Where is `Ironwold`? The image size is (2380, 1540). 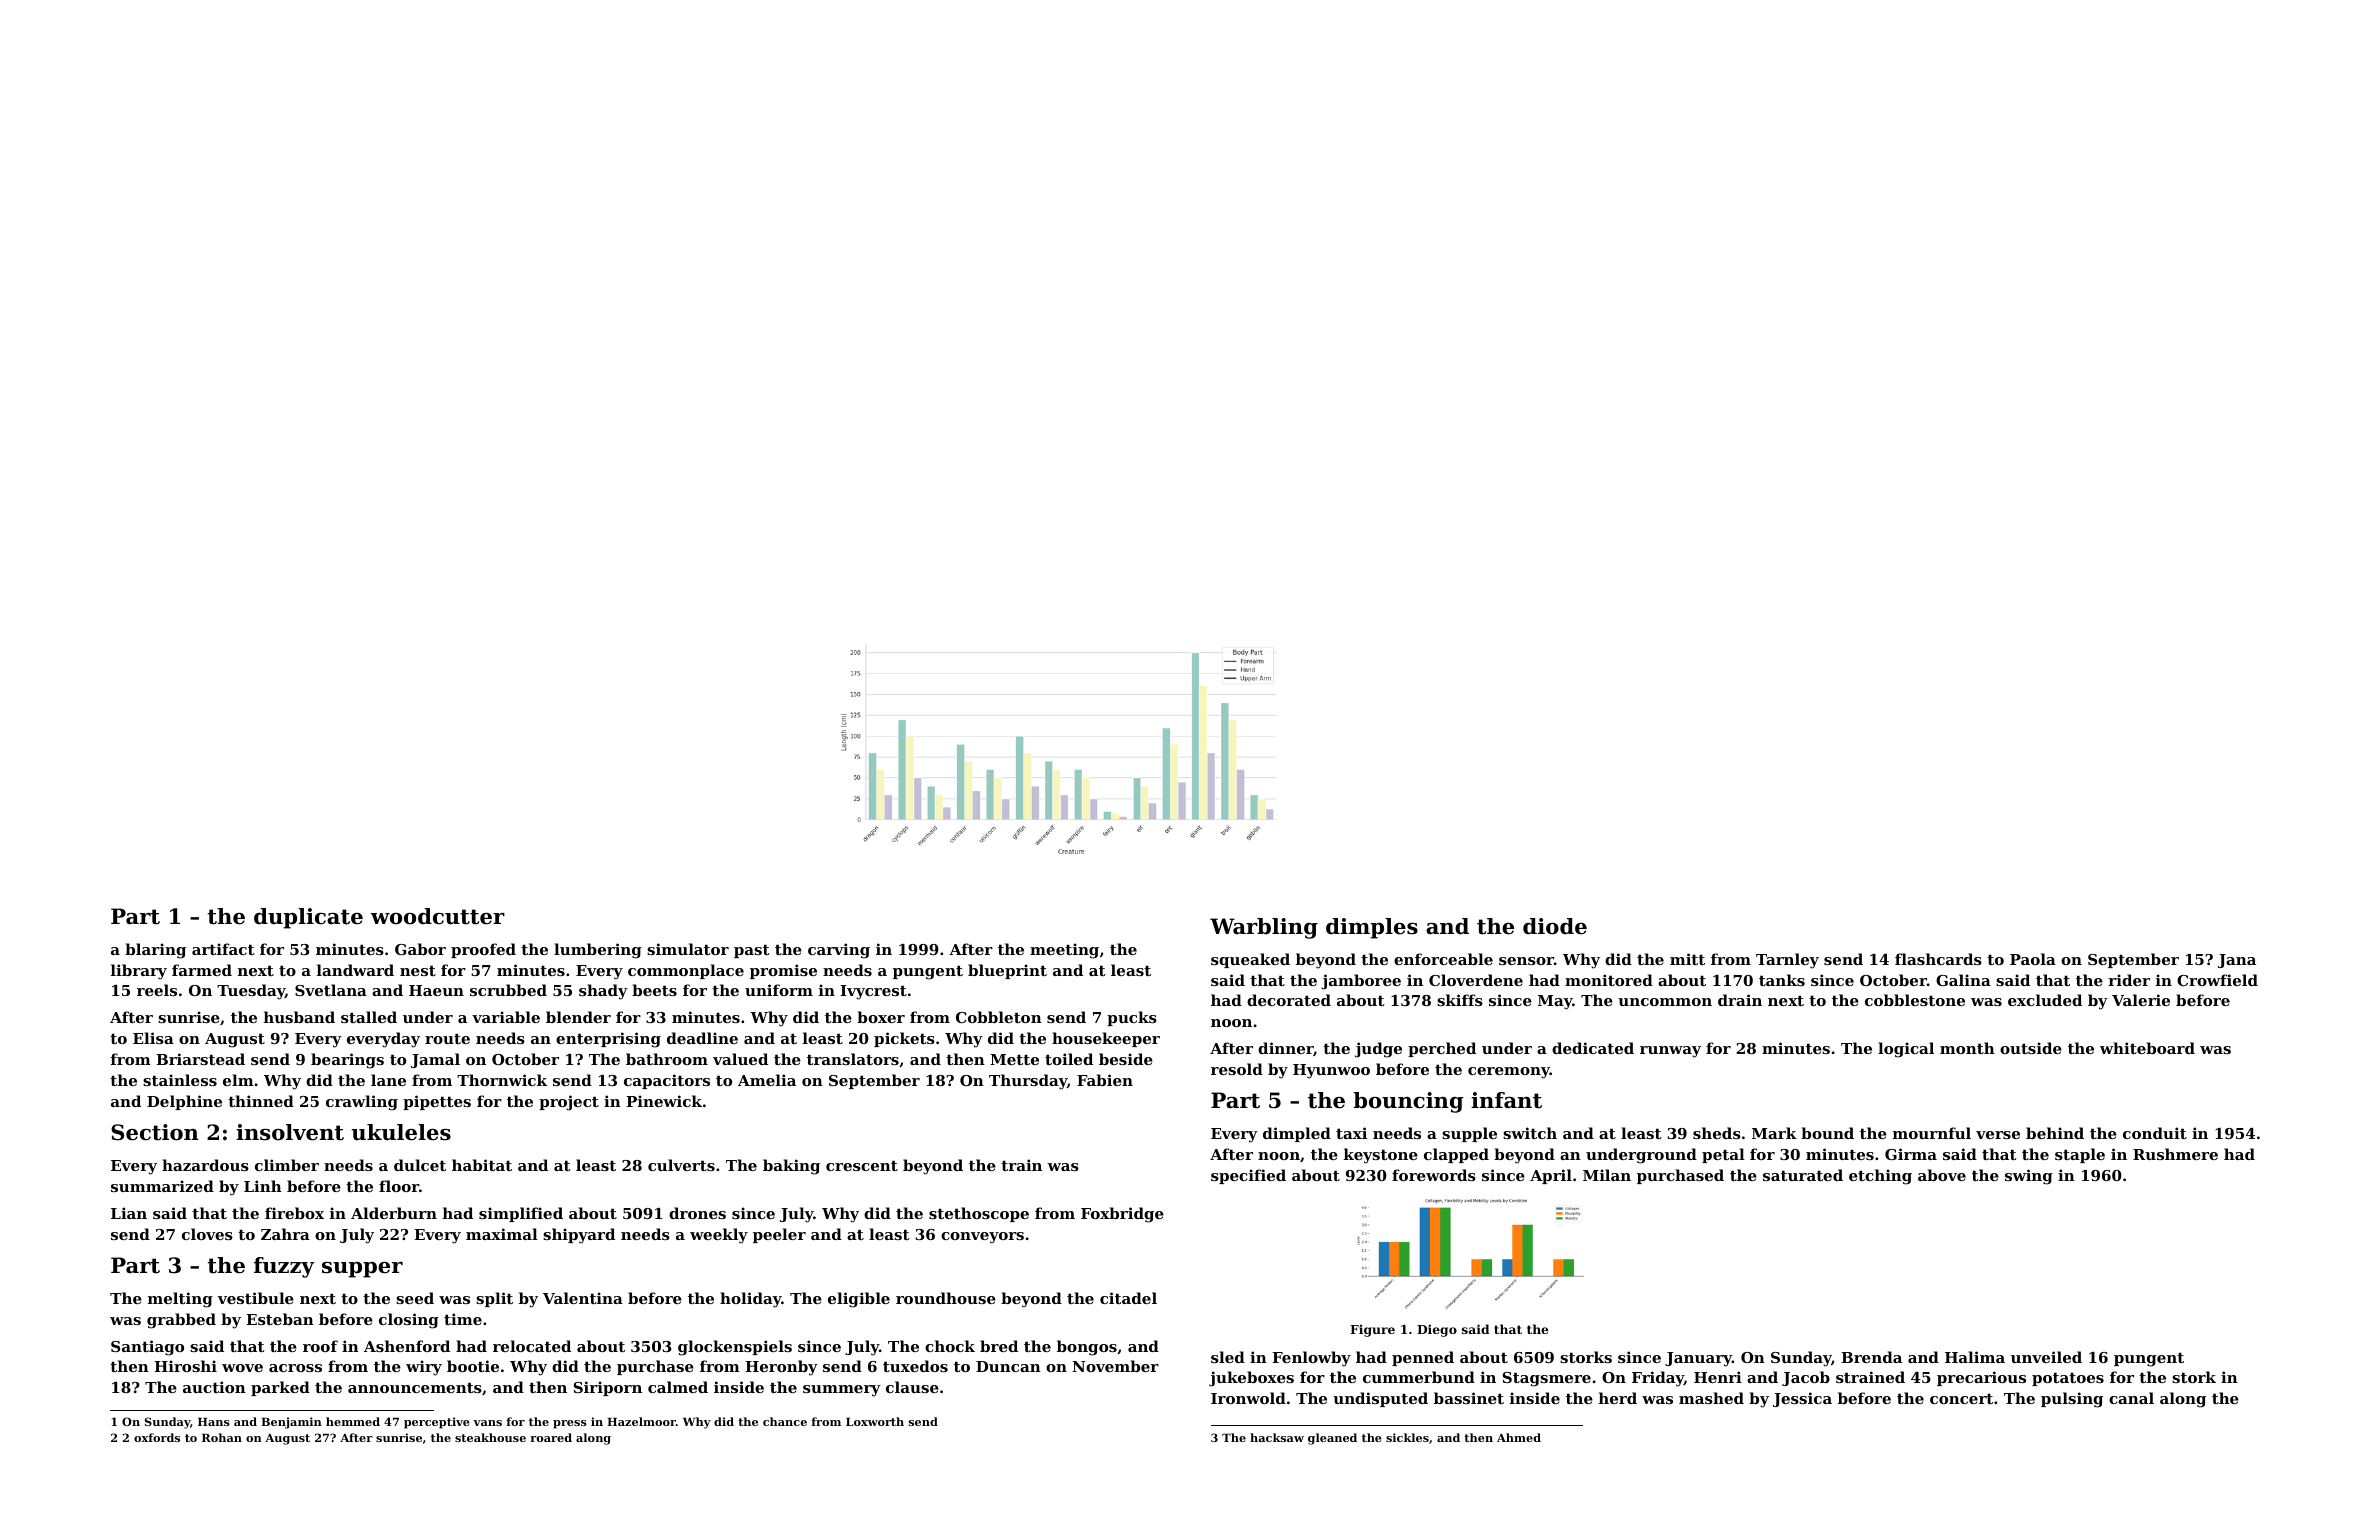 Ironwold is located at coordinates (1248, 1398).
